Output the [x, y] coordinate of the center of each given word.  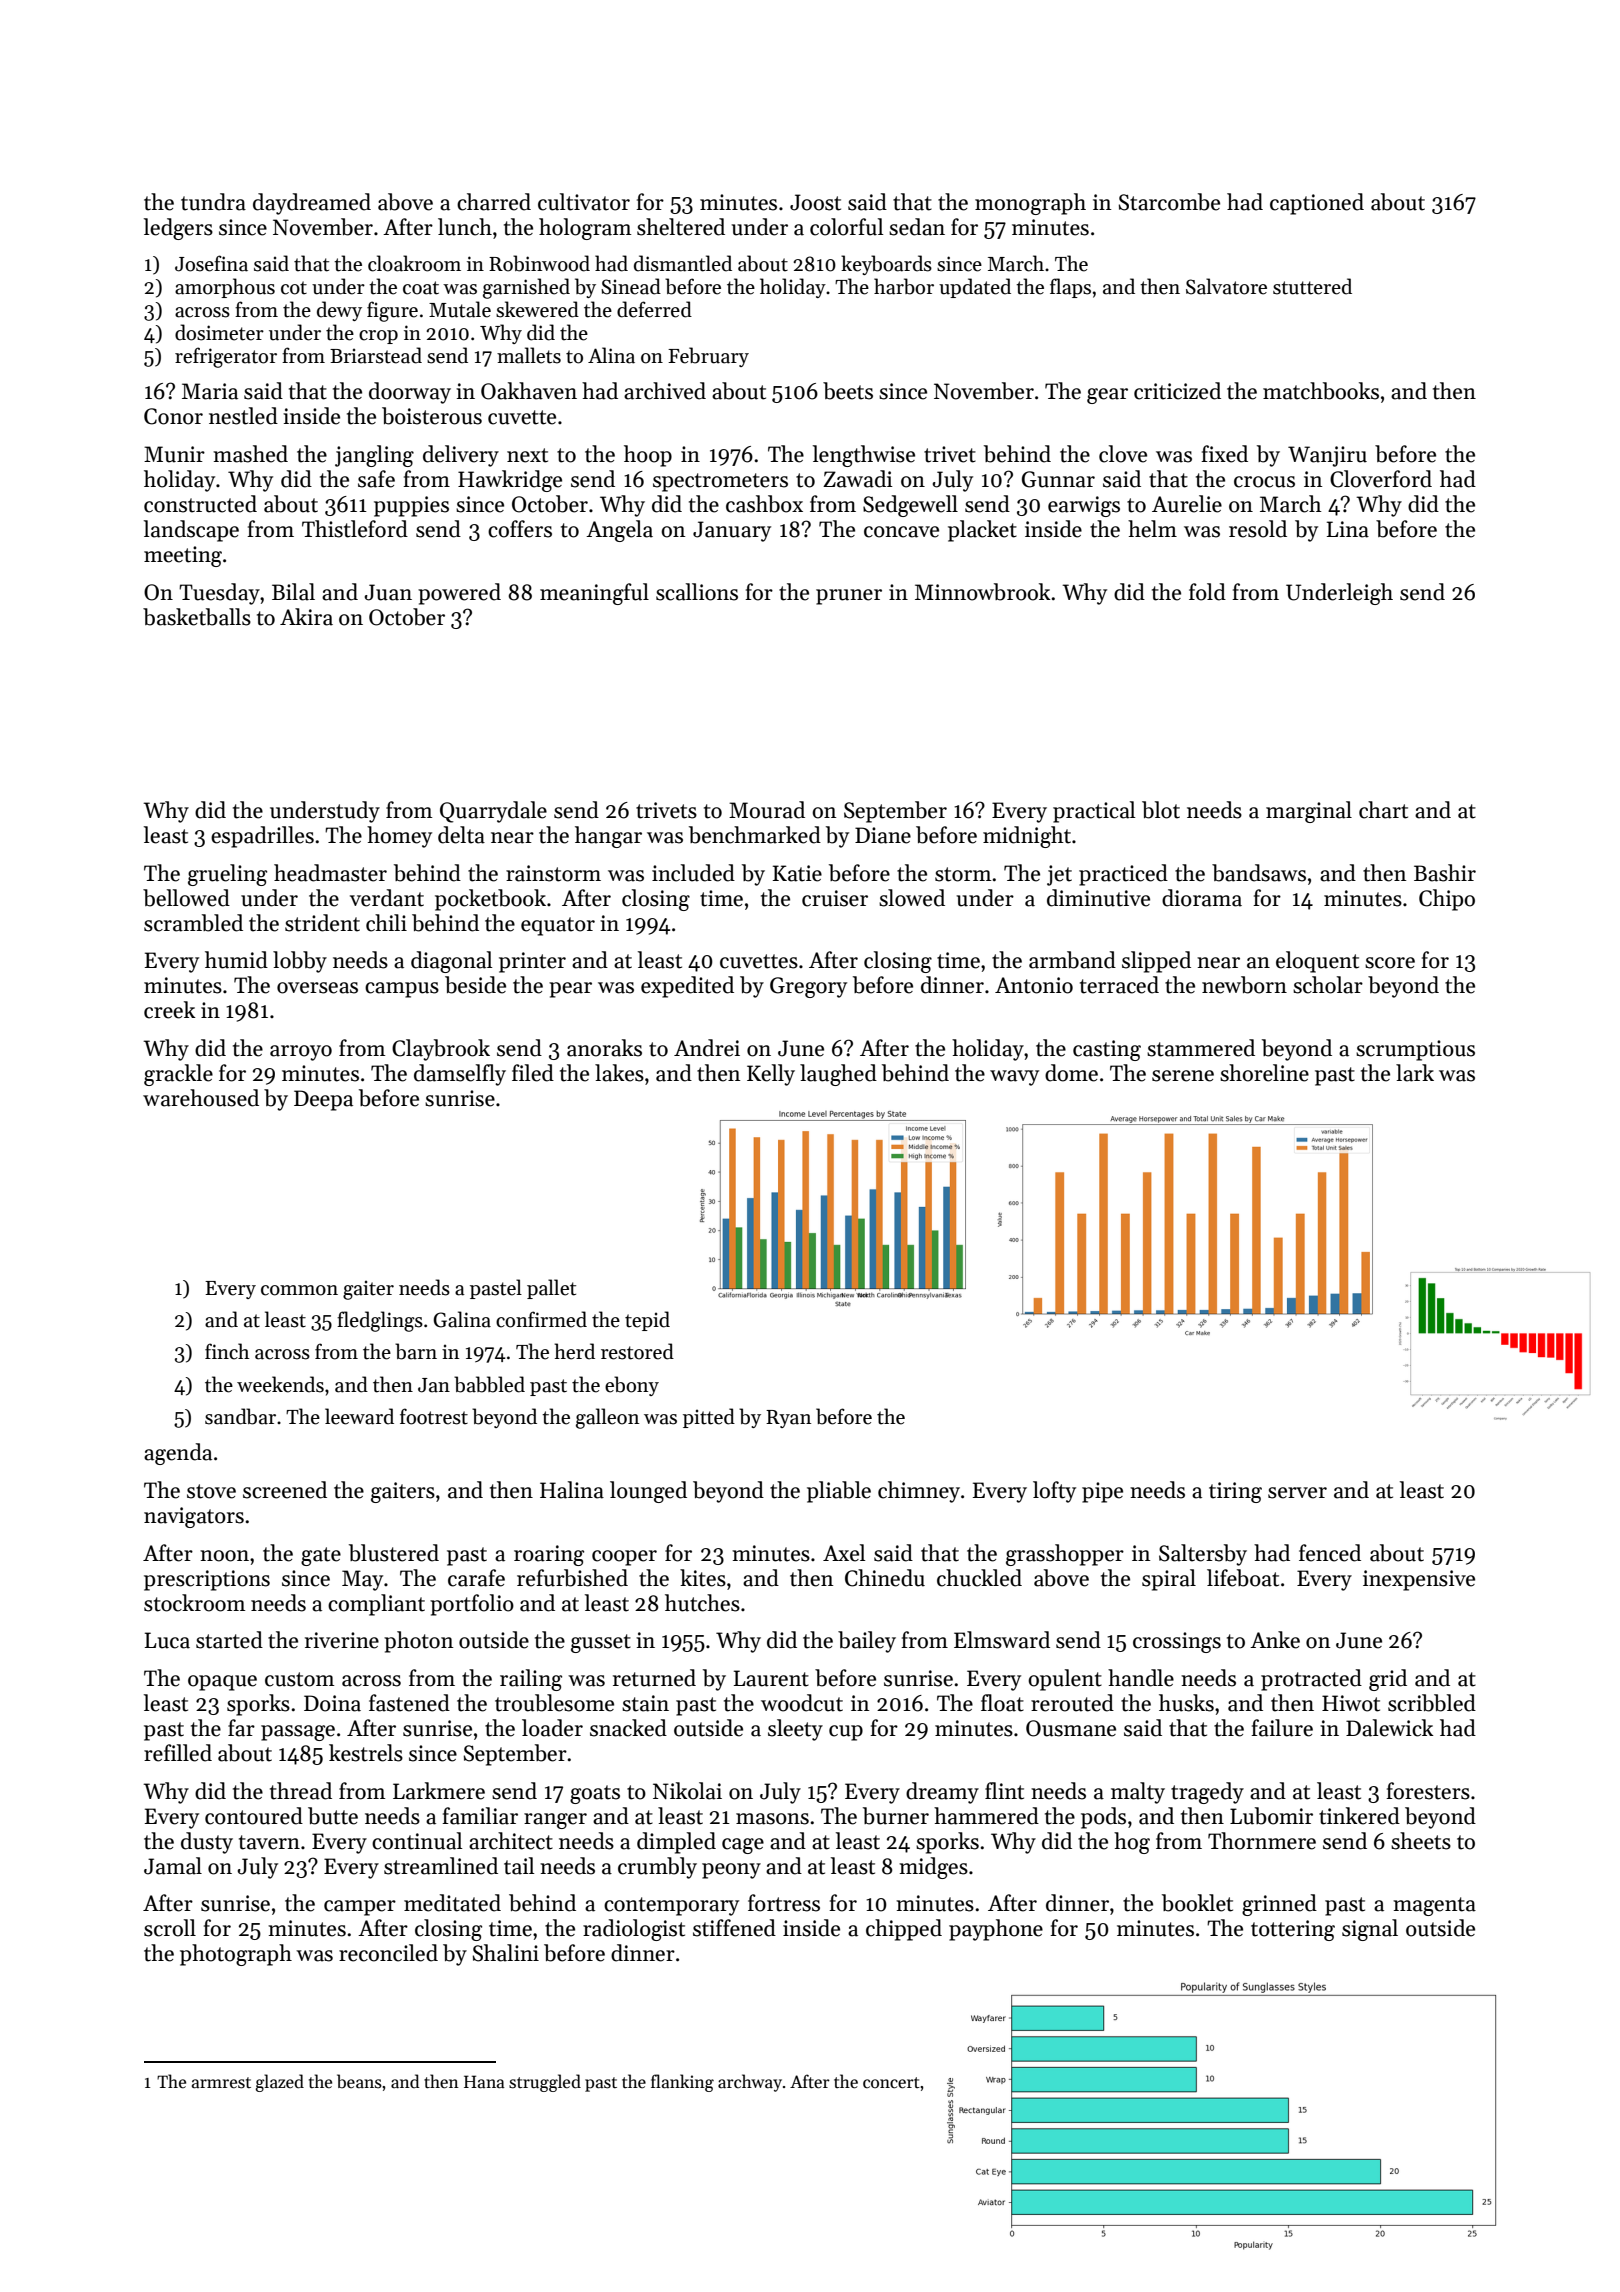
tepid [647, 1321]
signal [1370, 1930]
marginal [1309, 812]
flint [1004, 1791]
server [1297, 1493]
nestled [243, 416]
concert [891, 2083]
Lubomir [1271, 1816]
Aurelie [1187, 504]
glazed [279, 2083]
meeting [183, 556]
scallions [697, 592]
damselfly [460, 1075]
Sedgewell [910, 506]
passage [298, 1733]
